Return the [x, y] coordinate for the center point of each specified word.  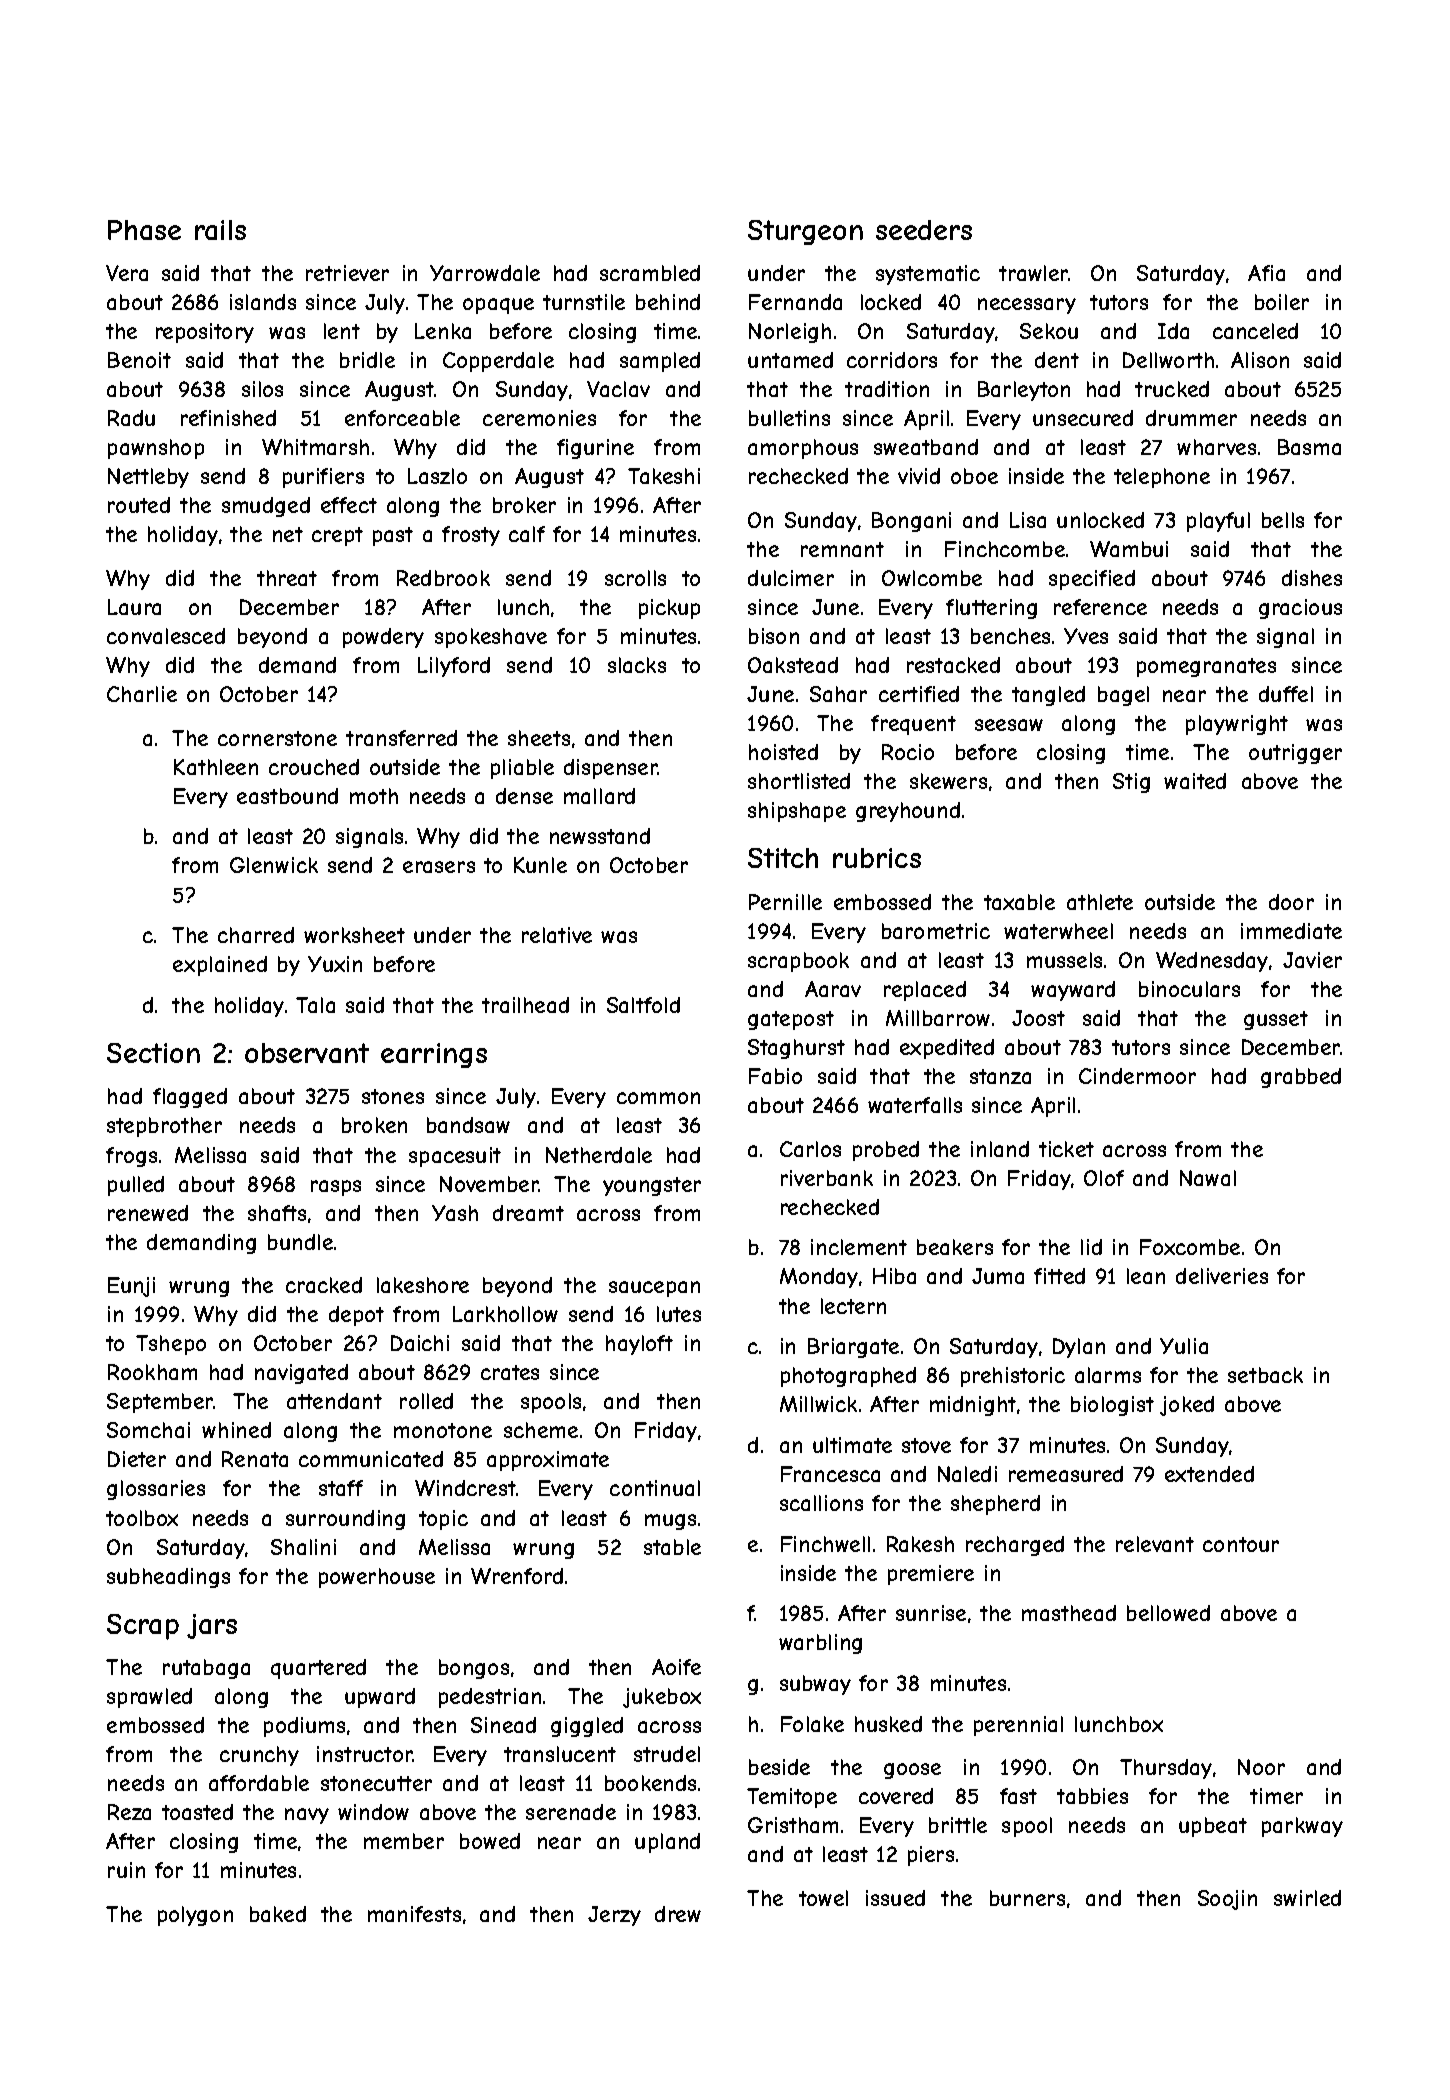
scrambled [650, 273]
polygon [195, 1916]
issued [895, 1898]
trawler [1034, 273]
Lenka [443, 331]
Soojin [1227, 1900]
